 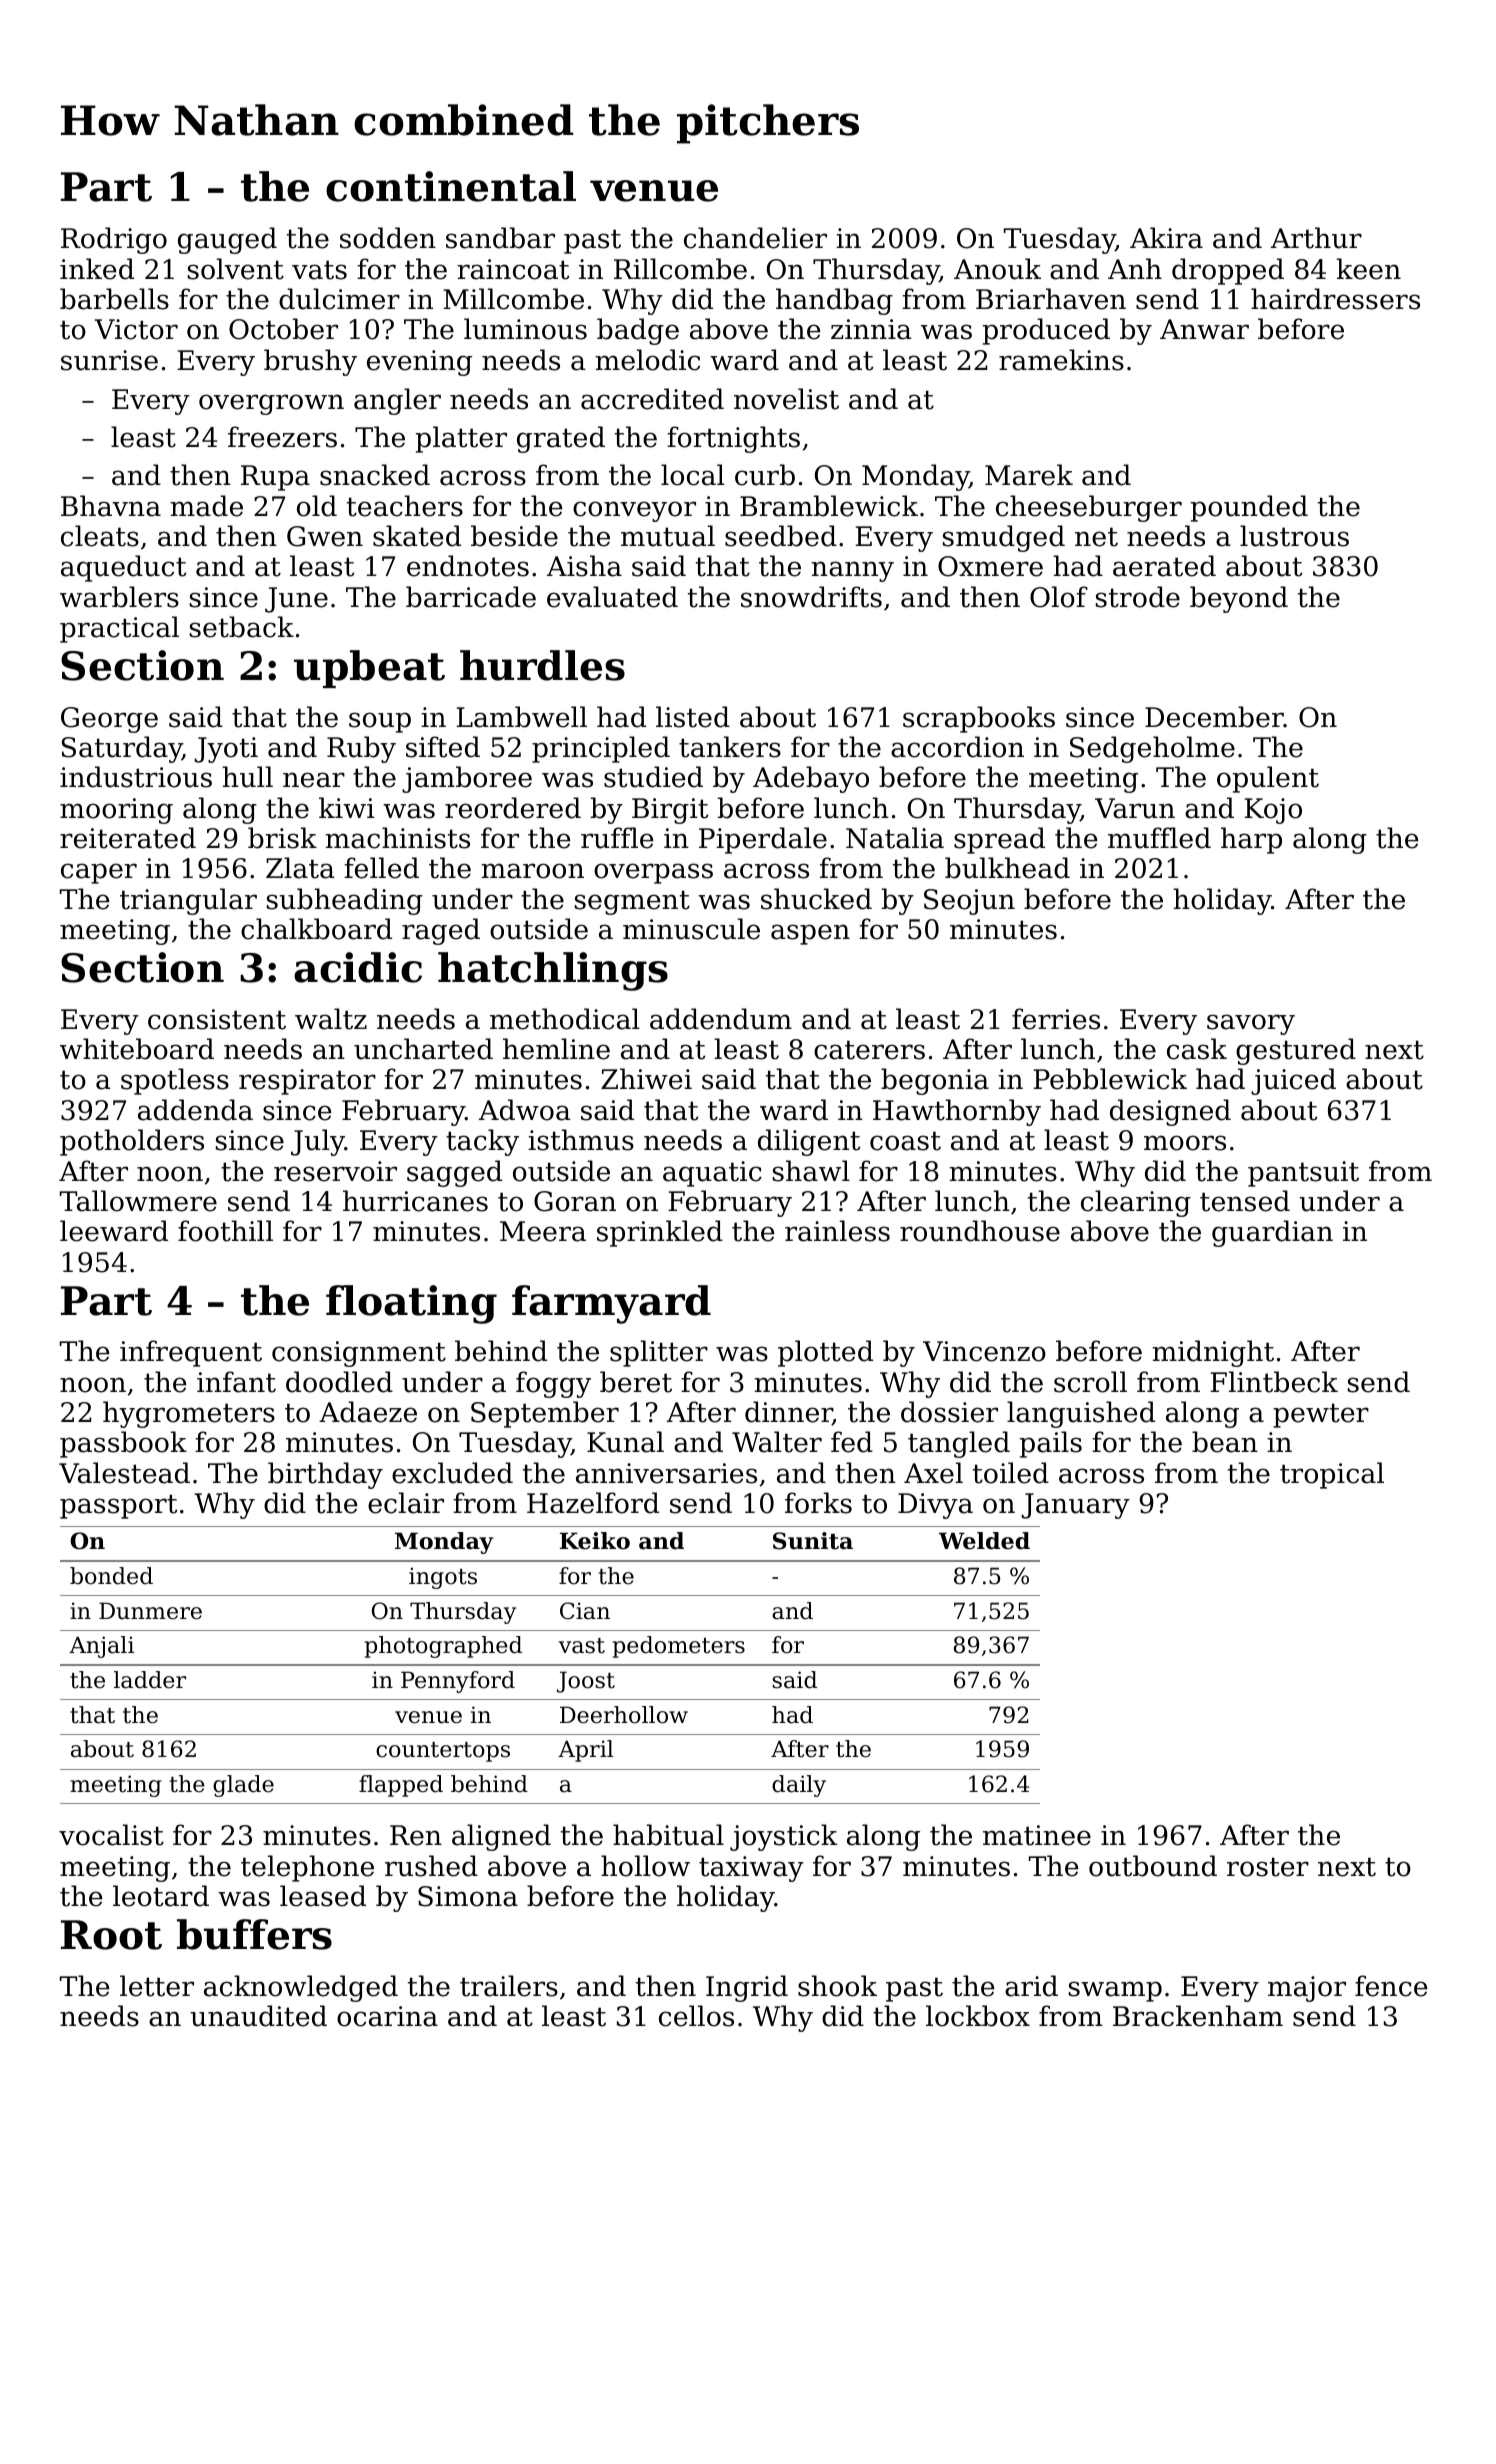 I want to click on listed, so click(x=693, y=717).
